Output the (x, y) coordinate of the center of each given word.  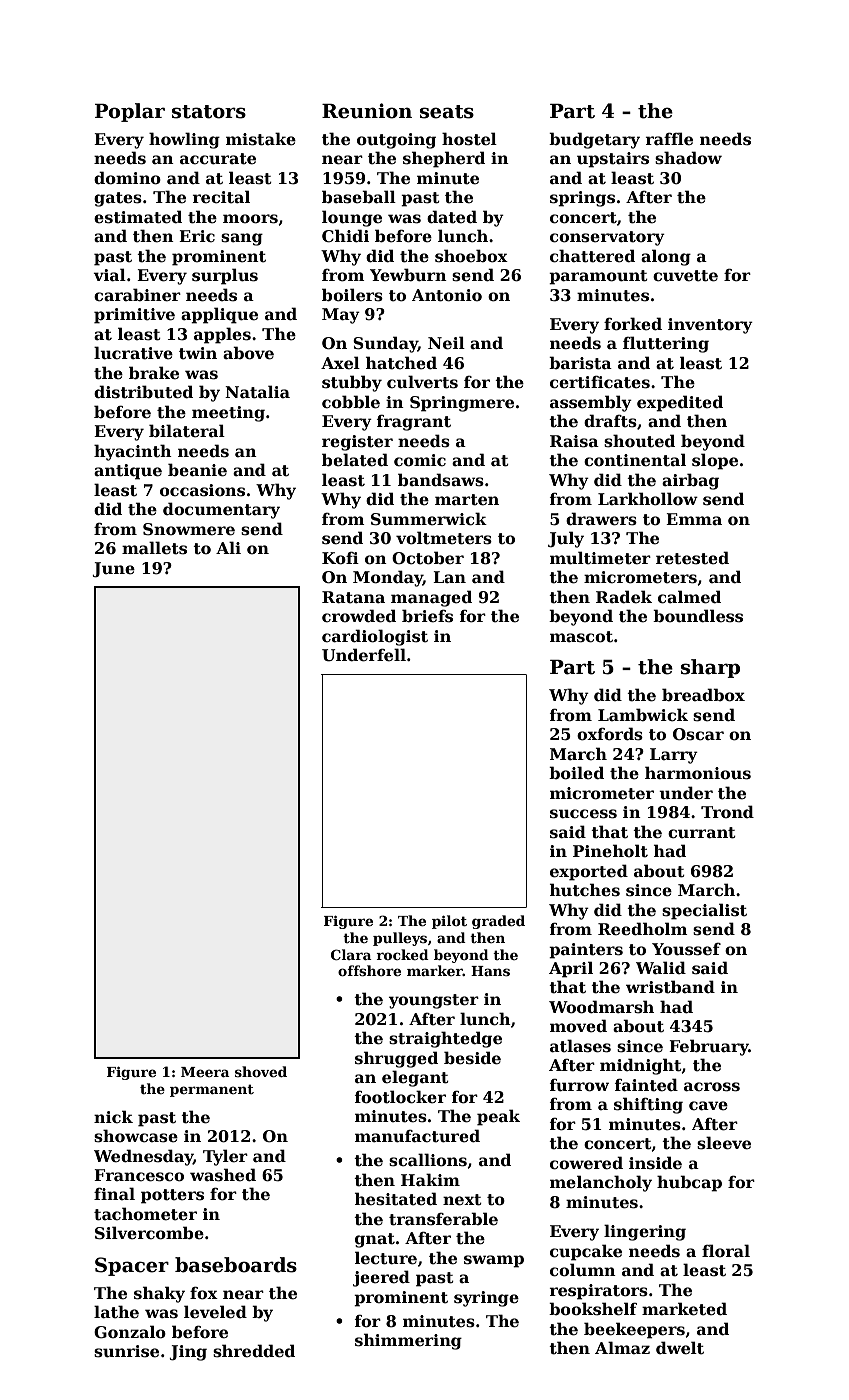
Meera (205, 1072)
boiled (576, 773)
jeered (381, 1278)
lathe (116, 1312)
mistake (261, 139)
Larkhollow (648, 499)
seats (447, 112)
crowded (359, 616)
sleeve (724, 1143)
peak (498, 1117)
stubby (352, 383)
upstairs (613, 160)
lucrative (133, 353)
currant (702, 833)
